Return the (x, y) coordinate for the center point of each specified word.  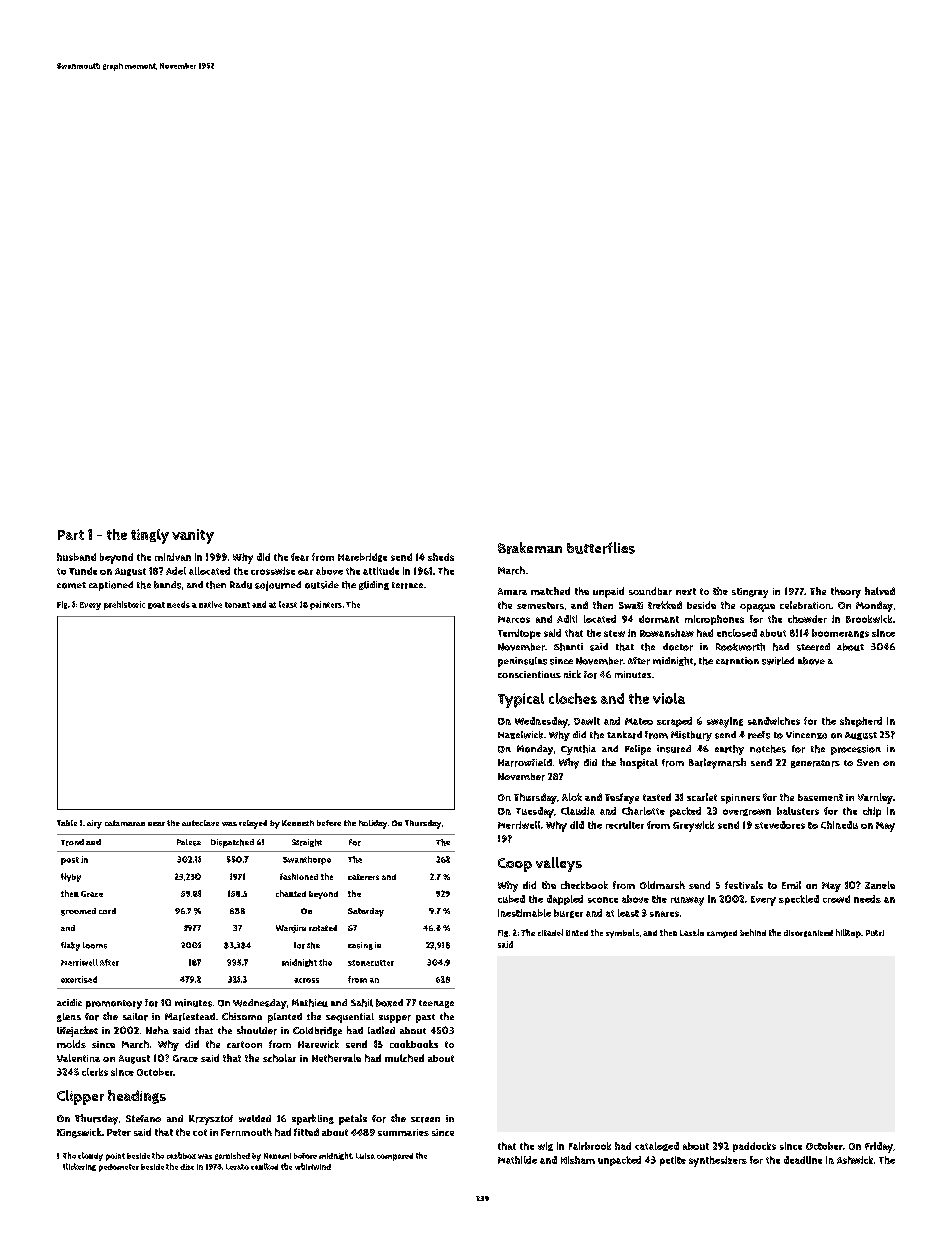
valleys (559, 864)
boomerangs (840, 633)
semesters (540, 605)
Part (71, 535)
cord (107, 911)
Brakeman (530, 548)
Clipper (80, 1097)
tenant (237, 605)
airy (94, 824)
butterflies (601, 548)
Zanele (880, 885)
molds (71, 1044)
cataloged (657, 1146)
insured (674, 749)
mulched (404, 1058)
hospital (639, 763)
